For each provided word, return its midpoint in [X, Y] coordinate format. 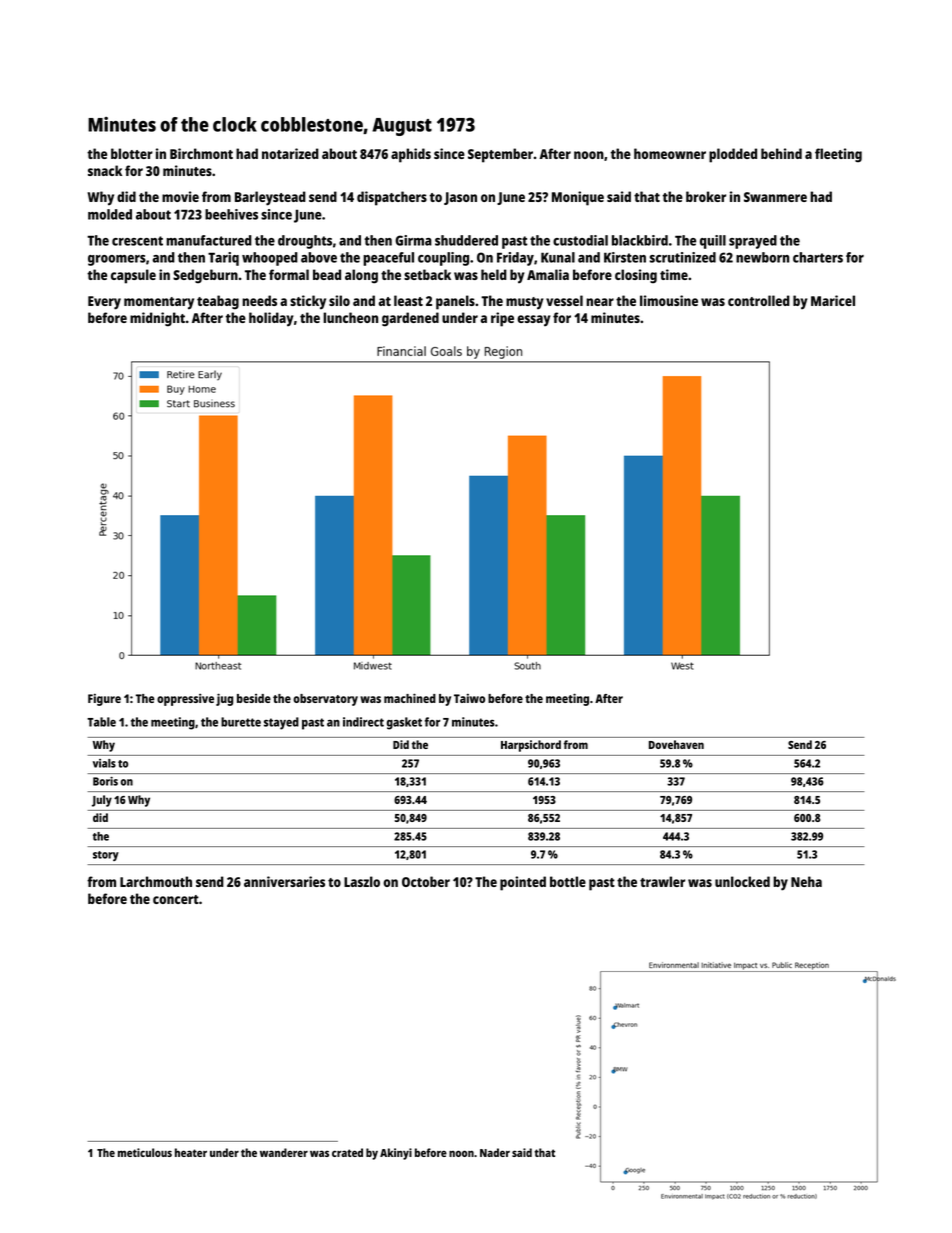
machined [410, 698]
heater [191, 1152]
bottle [568, 881]
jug [224, 699]
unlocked [742, 881]
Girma [413, 240]
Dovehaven [676, 744]
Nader [495, 1152]
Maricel [833, 300]
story [106, 856]
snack [105, 170]
